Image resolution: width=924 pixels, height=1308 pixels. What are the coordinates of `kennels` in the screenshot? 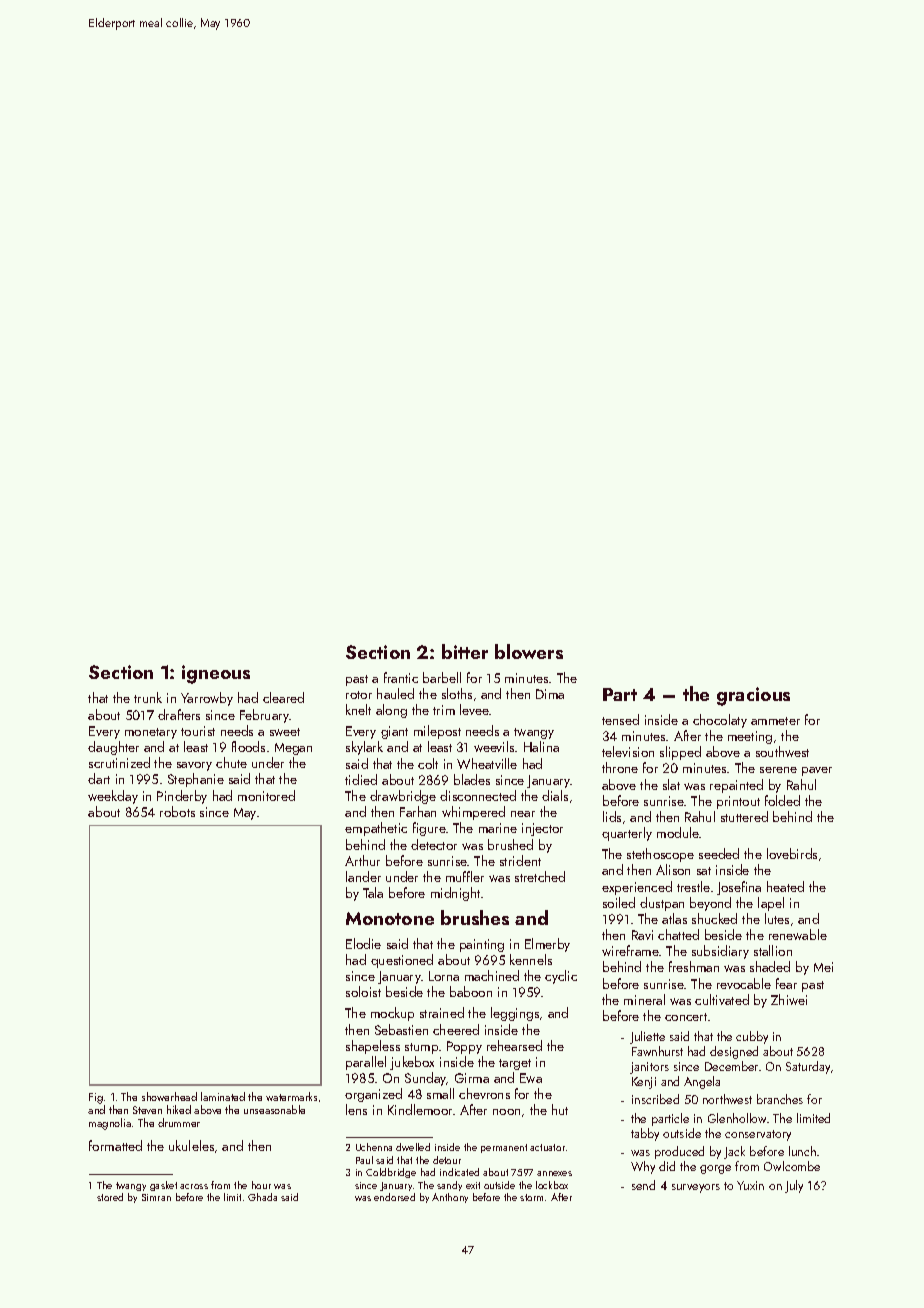 It's located at (531, 959).
